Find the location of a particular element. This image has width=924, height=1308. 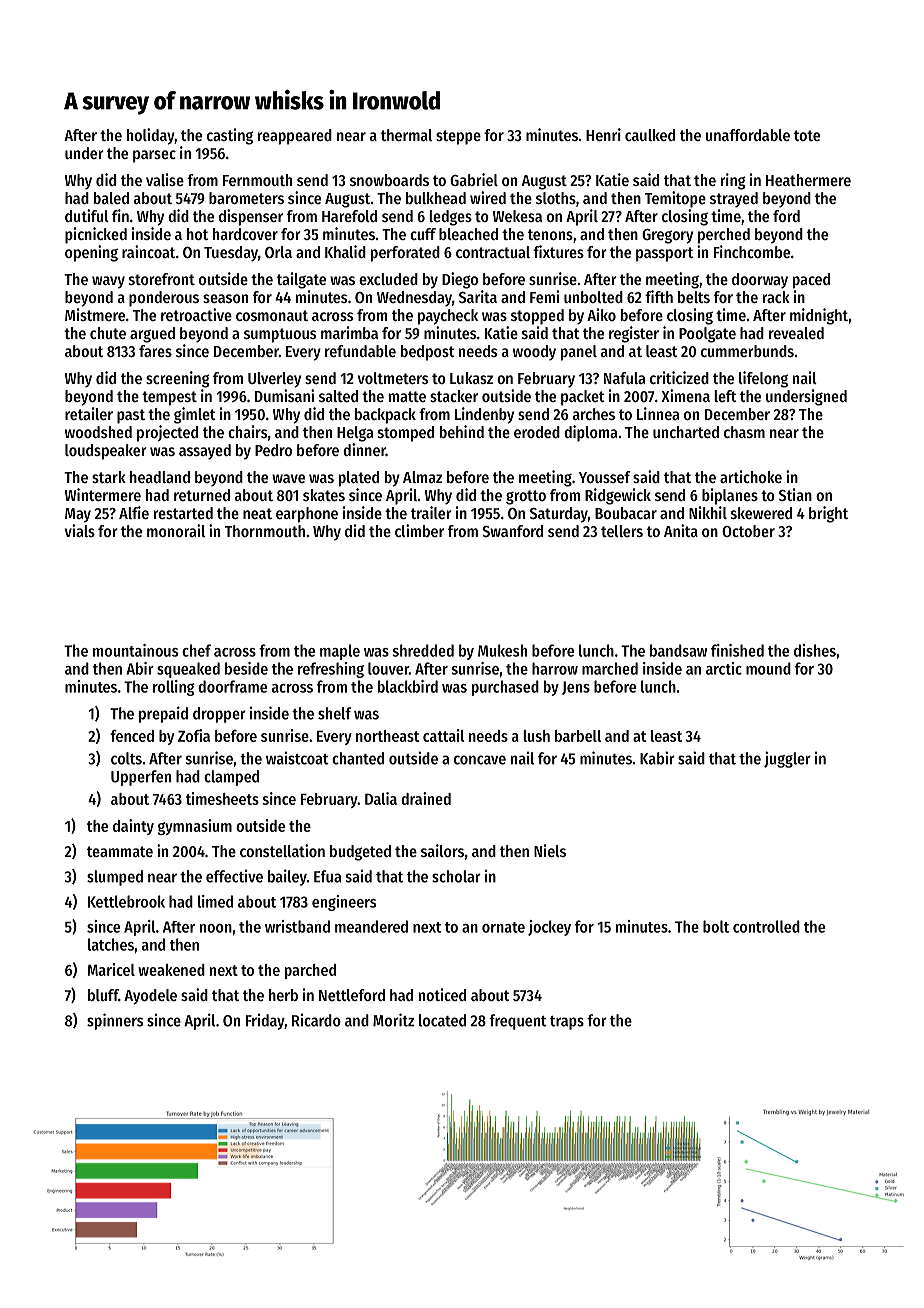

paced is located at coordinates (811, 281).
